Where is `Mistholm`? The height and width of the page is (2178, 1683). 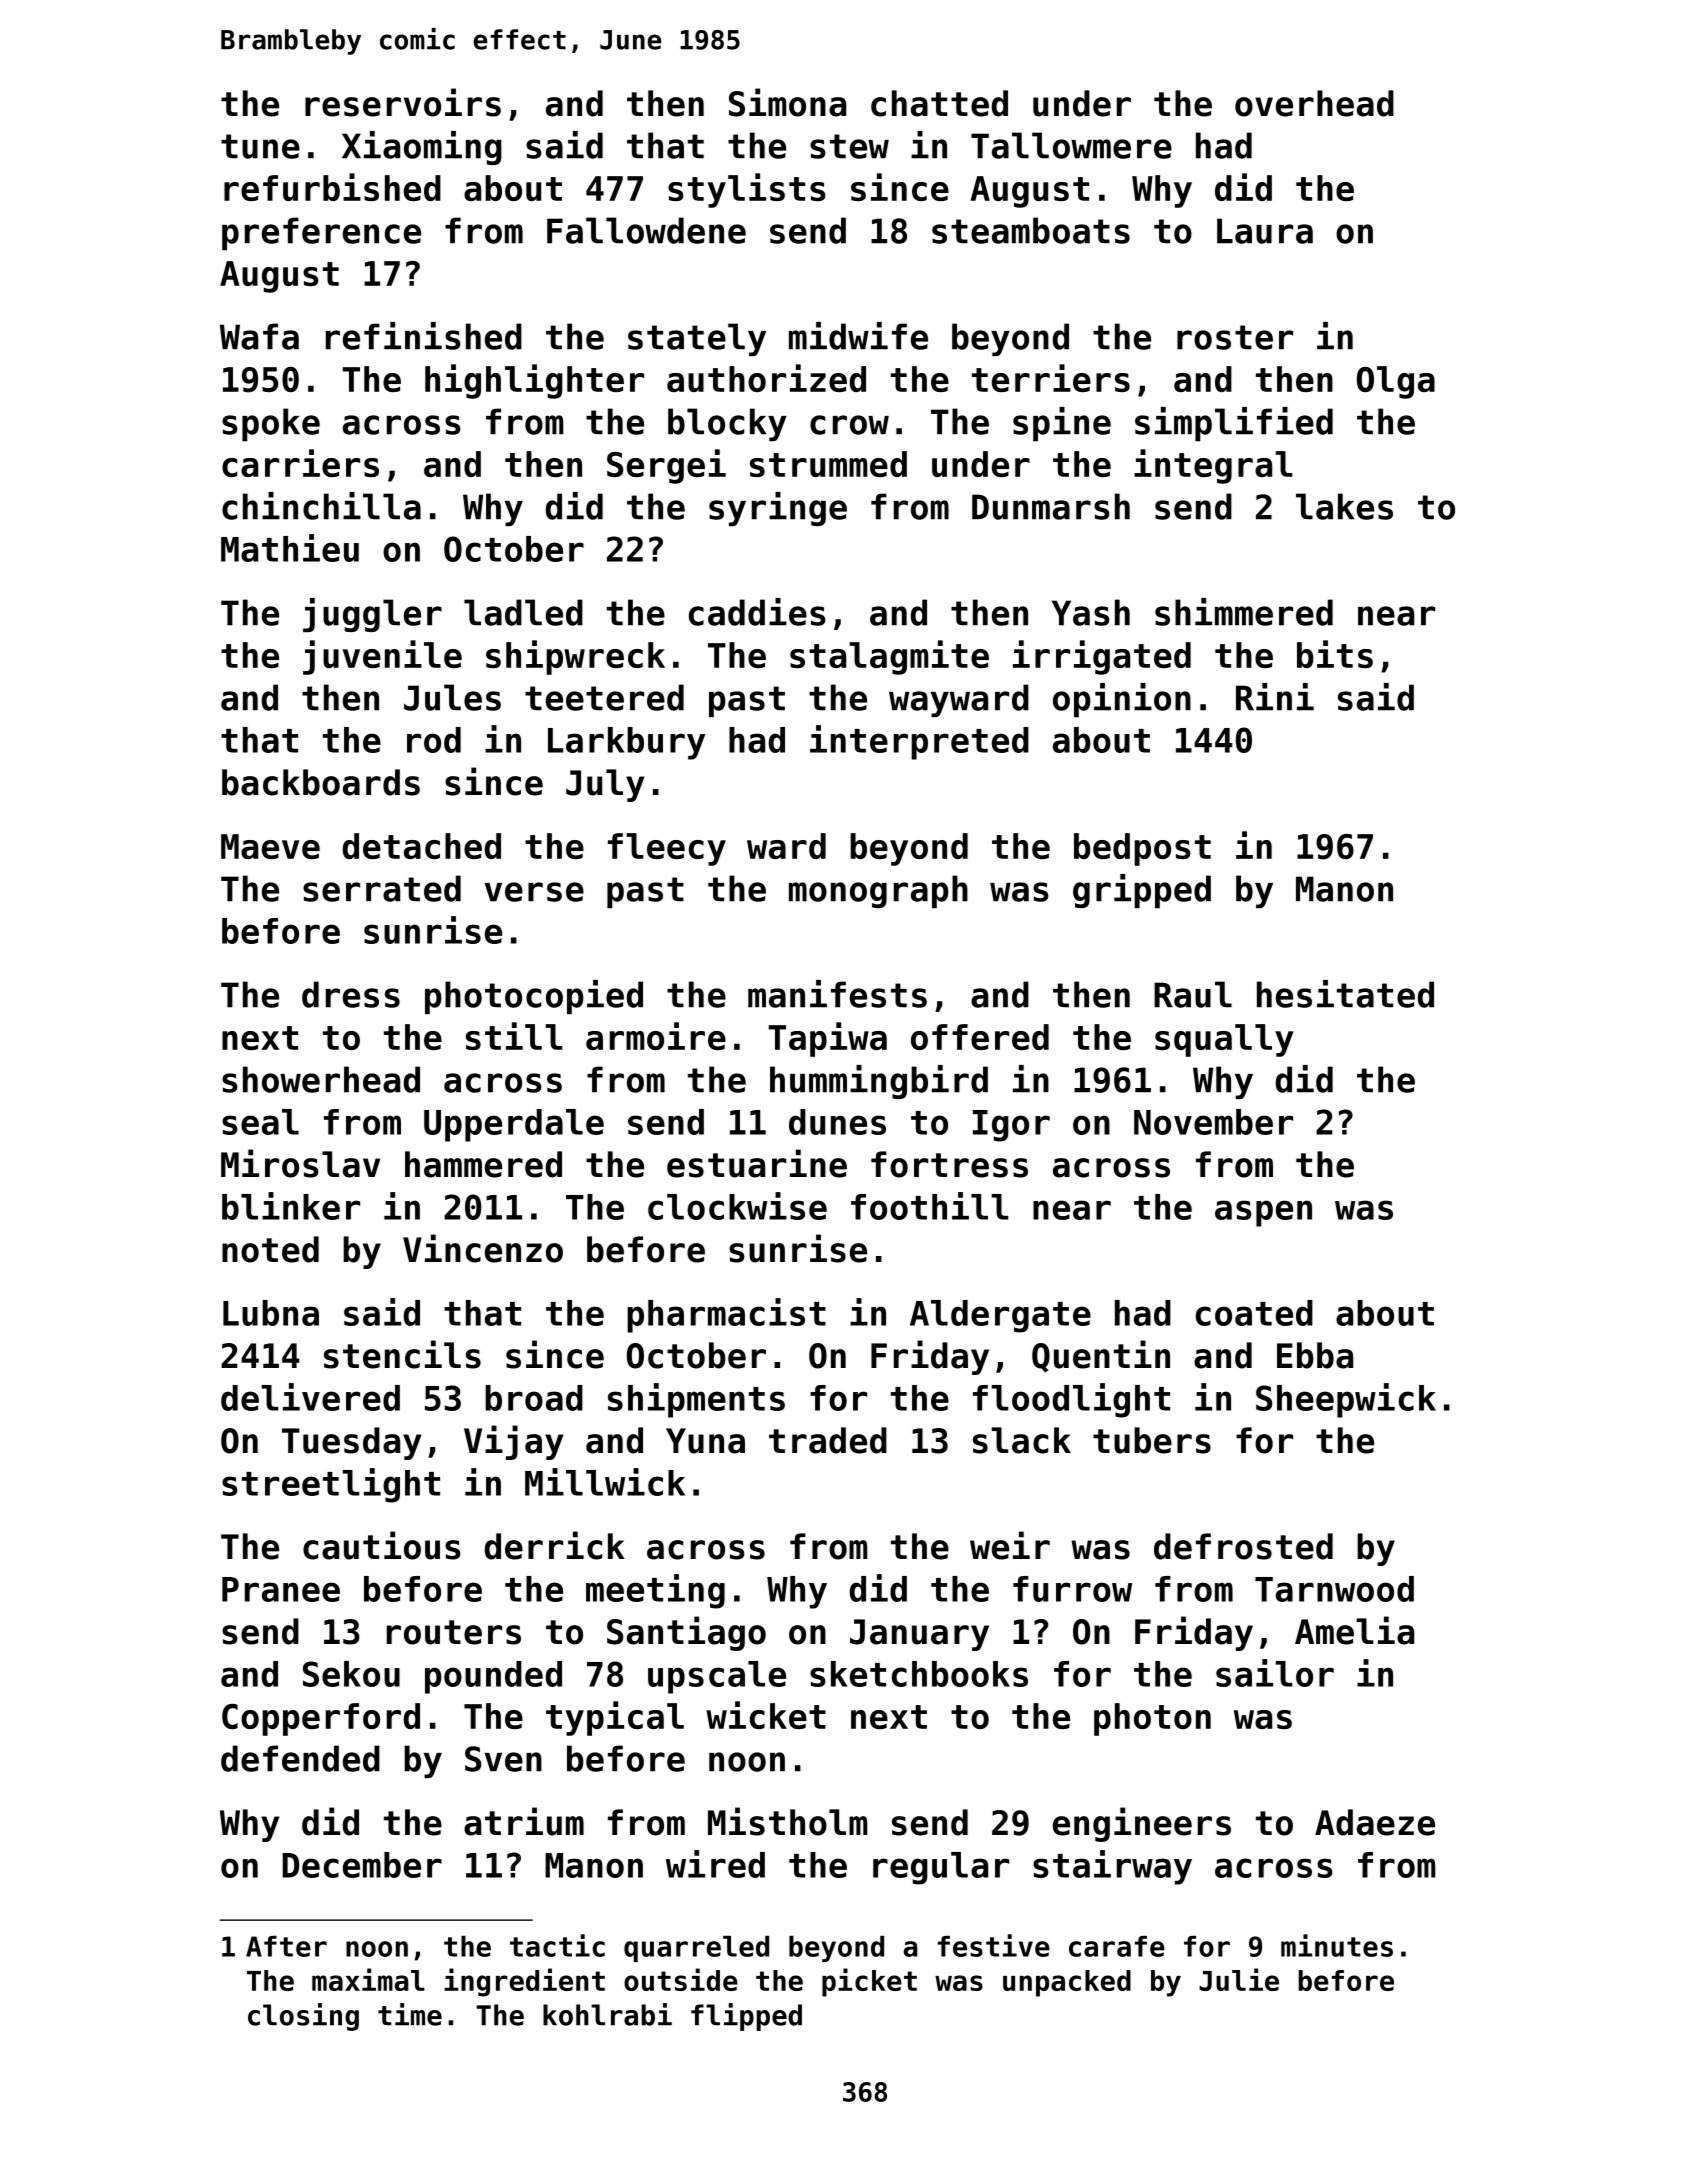
Mistholm is located at coordinates (788, 1821).
